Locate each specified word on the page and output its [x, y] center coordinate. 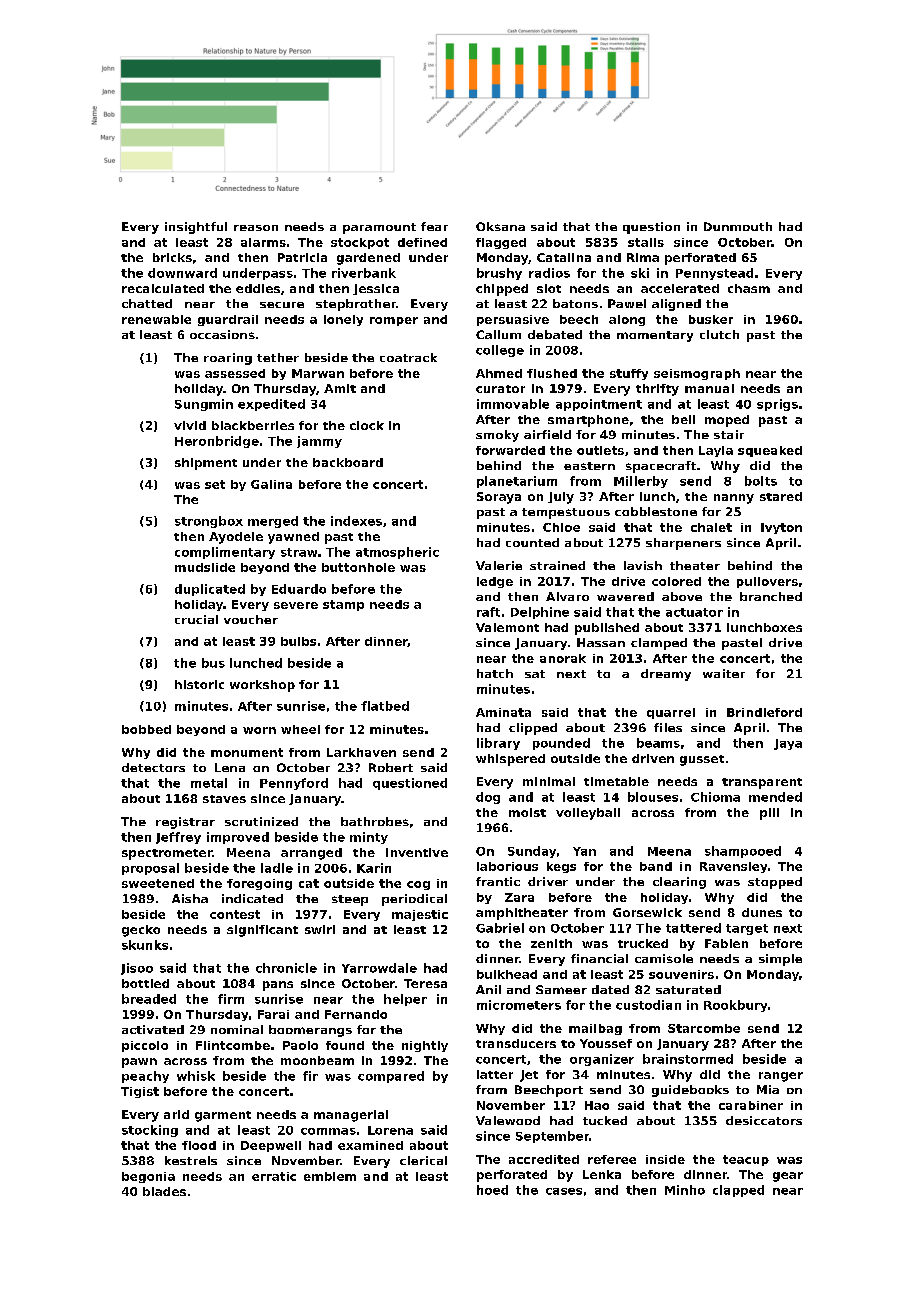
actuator [694, 612]
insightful [196, 228]
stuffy [629, 374]
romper [394, 321]
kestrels [191, 1160]
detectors [153, 767]
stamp [343, 605]
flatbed [385, 706]
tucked [605, 1120]
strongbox [209, 522]
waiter [724, 673]
